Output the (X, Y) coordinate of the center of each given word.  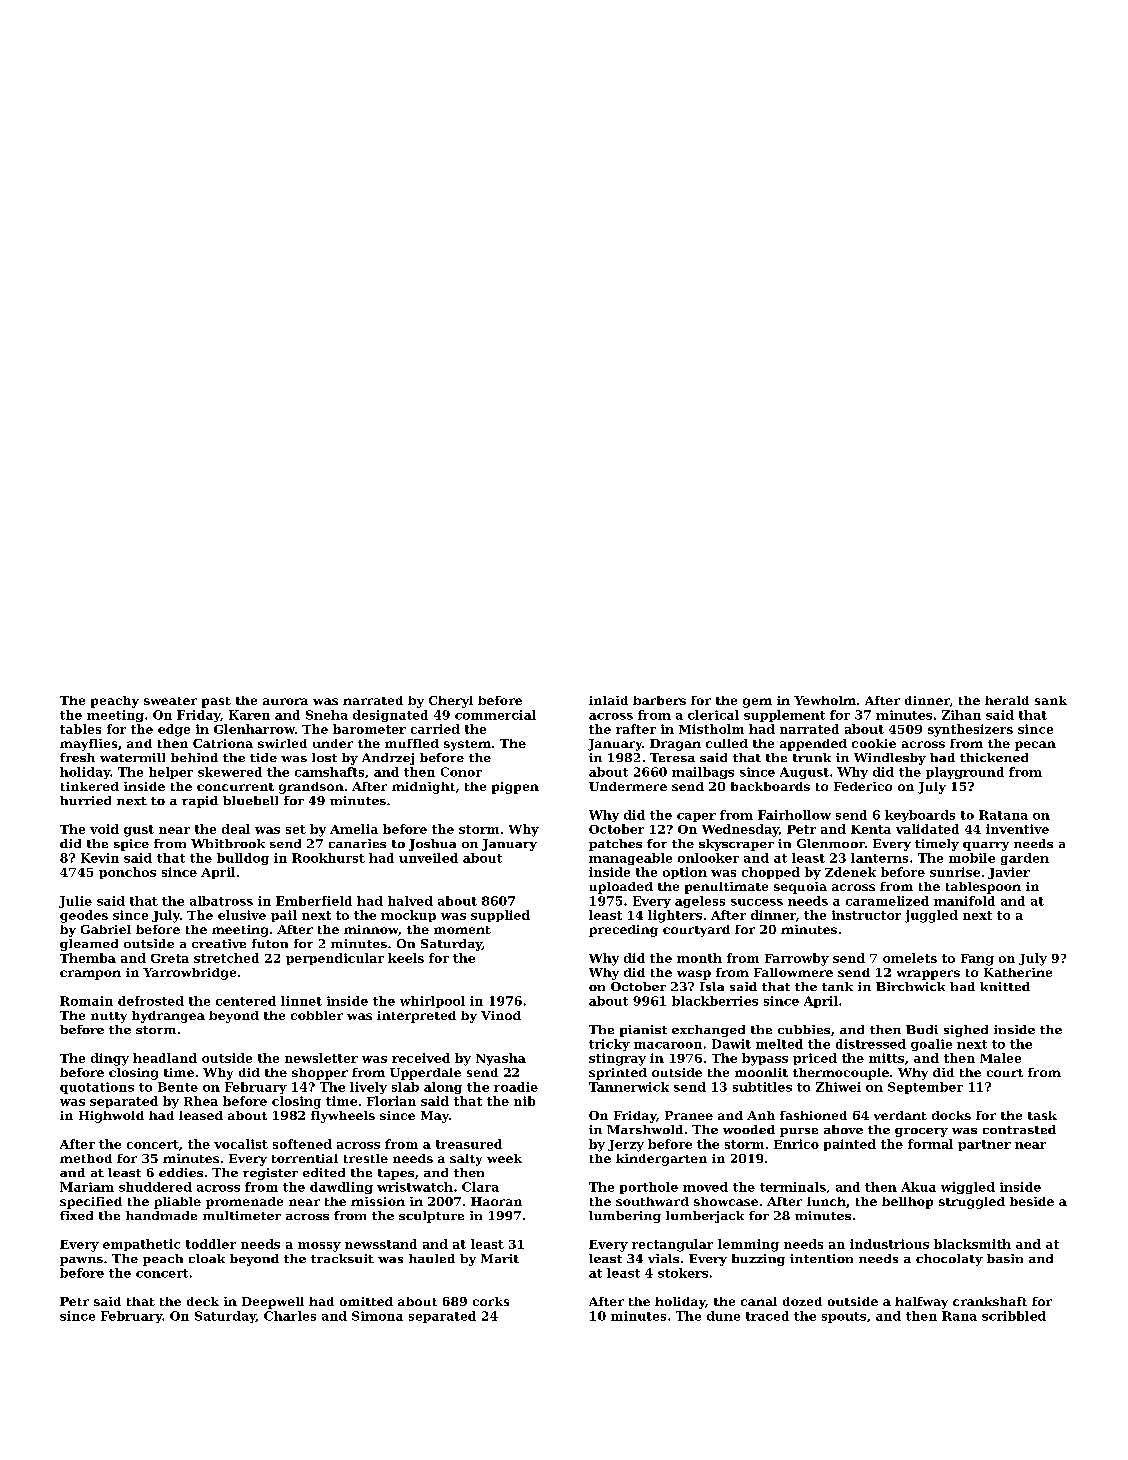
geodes (84, 916)
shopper (320, 1074)
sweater (170, 701)
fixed (76, 1215)
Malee (1000, 1058)
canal (759, 1301)
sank (1051, 700)
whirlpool (432, 1002)
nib (524, 1101)
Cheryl (451, 702)
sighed (966, 1031)
